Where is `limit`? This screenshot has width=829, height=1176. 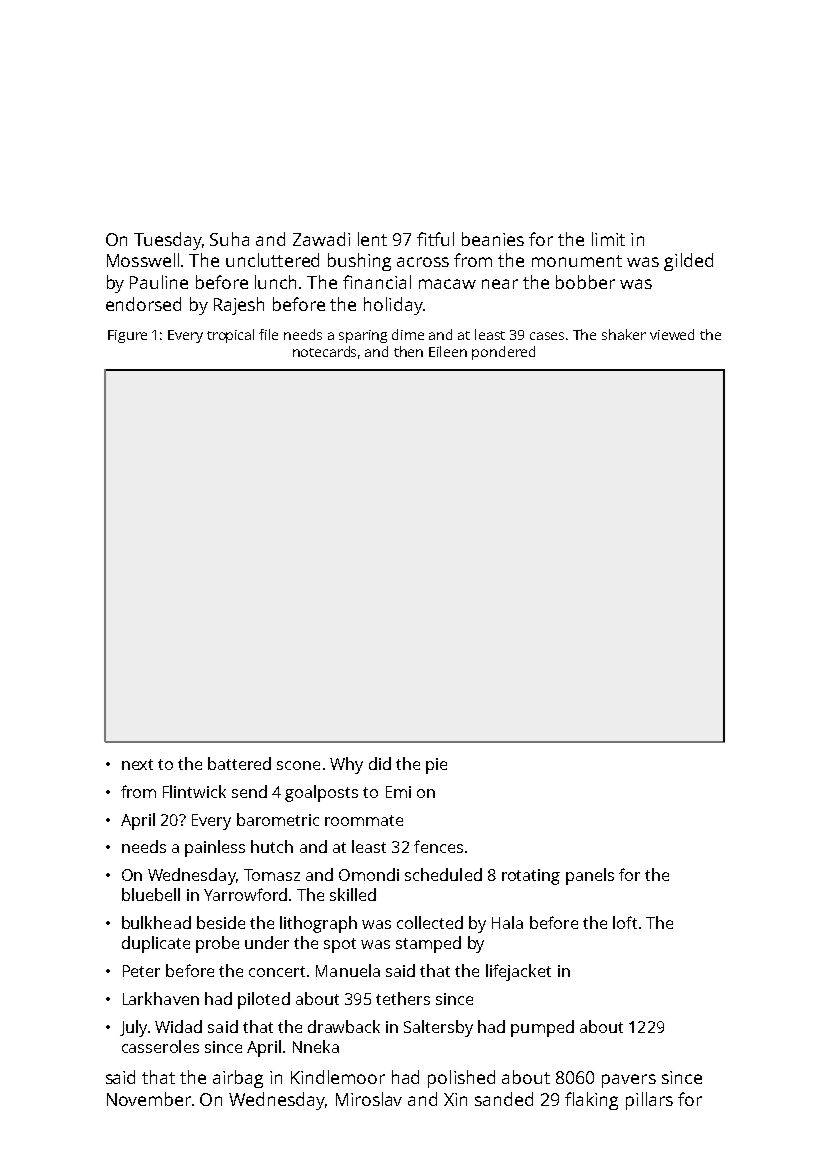
limit is located at coordinates (608, 239).
